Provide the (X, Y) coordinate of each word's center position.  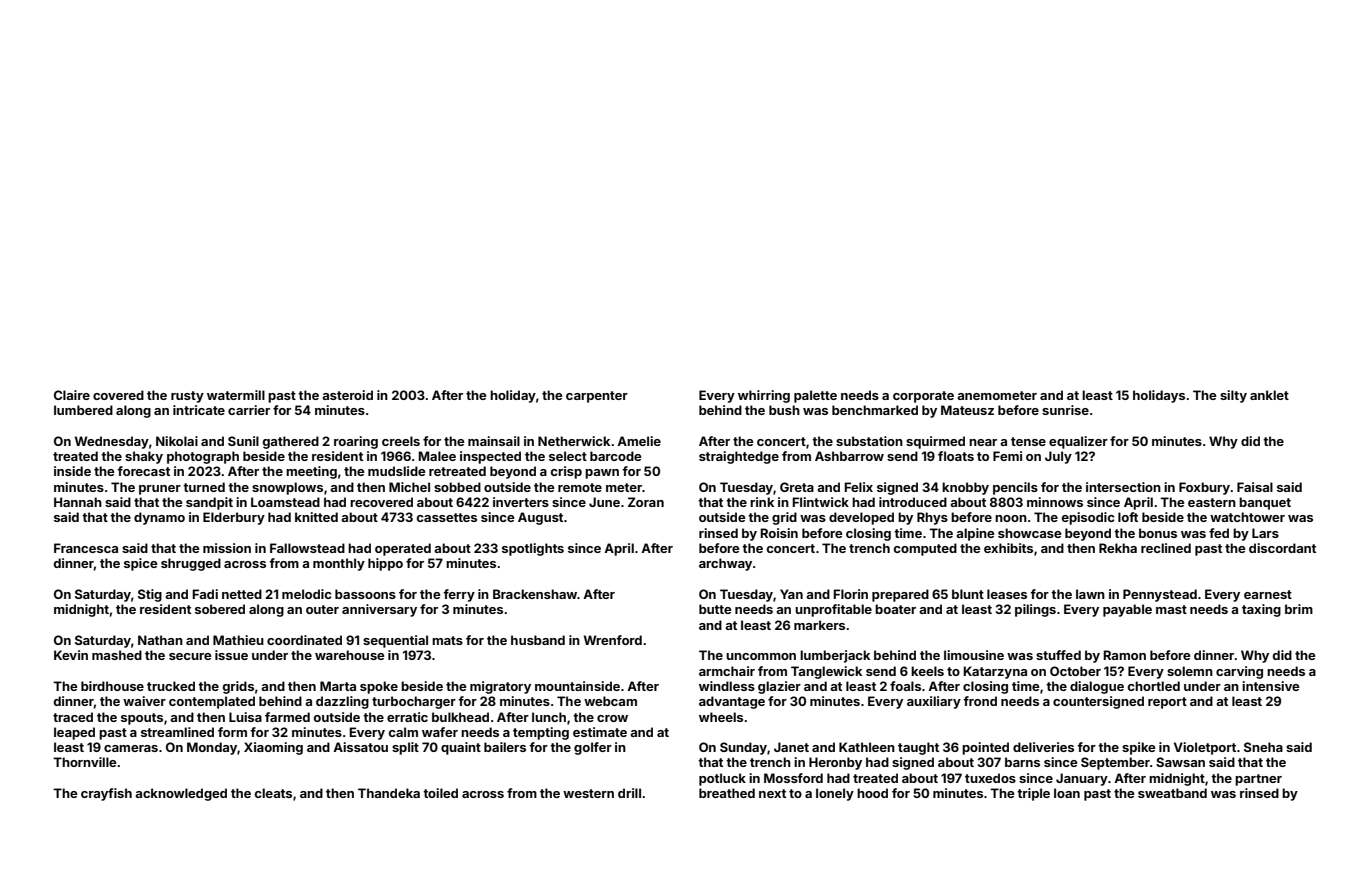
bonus (1158, 533)
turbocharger (414, 702)
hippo (385, 564)
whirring (764, 396)
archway (725, 564)
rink (762, 502)
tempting (541, 733)
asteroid (347, 395)
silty (1233, 396)
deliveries (1043, 747)
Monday (212, 748)
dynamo (159, 518)
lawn (1090, 594)
